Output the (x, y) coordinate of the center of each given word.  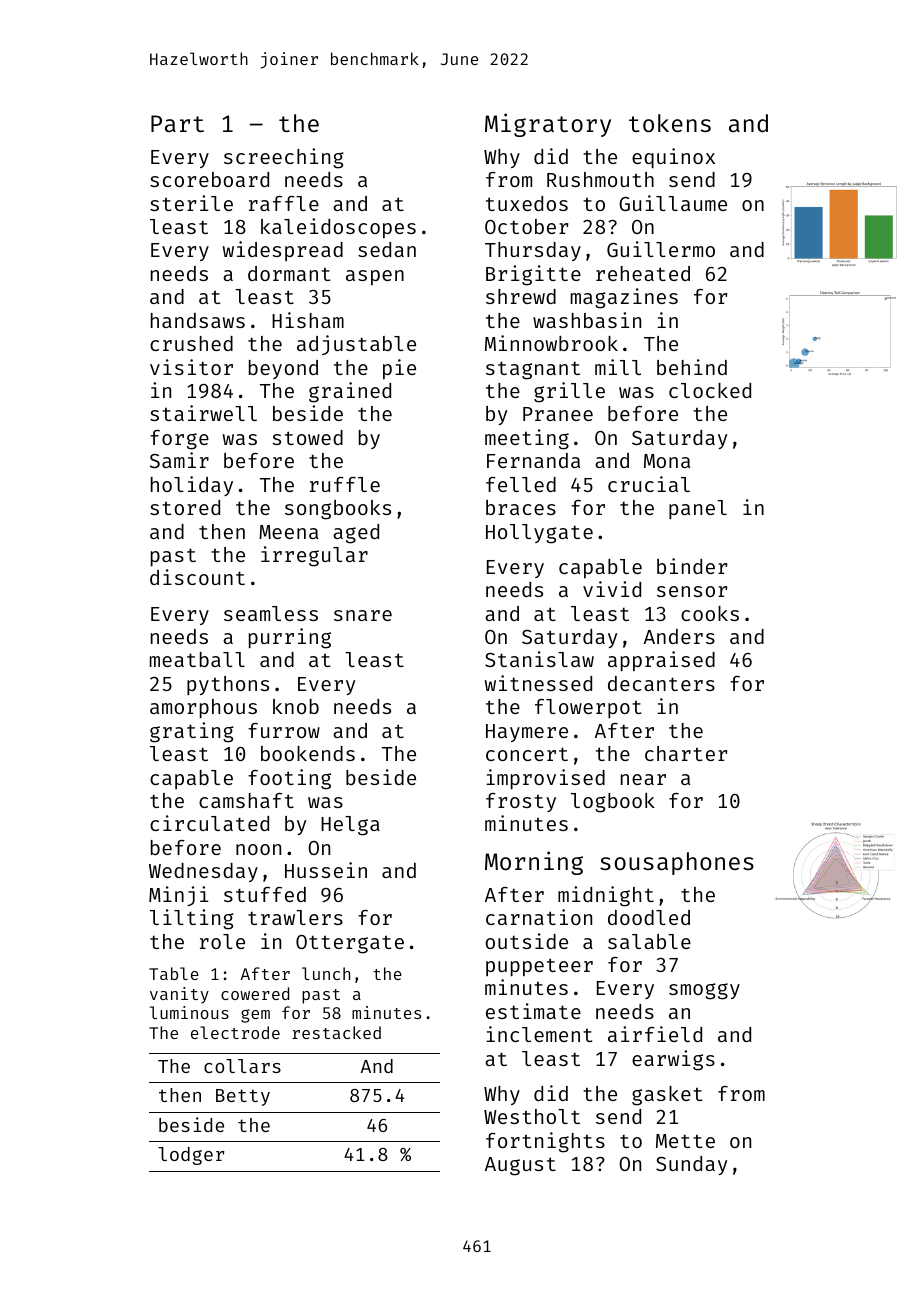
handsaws (198, 320)
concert (527, 754)
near (643, 779)
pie (399, 369)
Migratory (548, 125)
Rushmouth (600, 179)
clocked (710, 390)
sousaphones (677, 863)
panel (698, 509)
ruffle (345, 484)
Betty (243, 1097)
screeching (284, 158)
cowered (255, 993)
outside (527, 941)
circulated (209, 823)
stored (185, 507)
